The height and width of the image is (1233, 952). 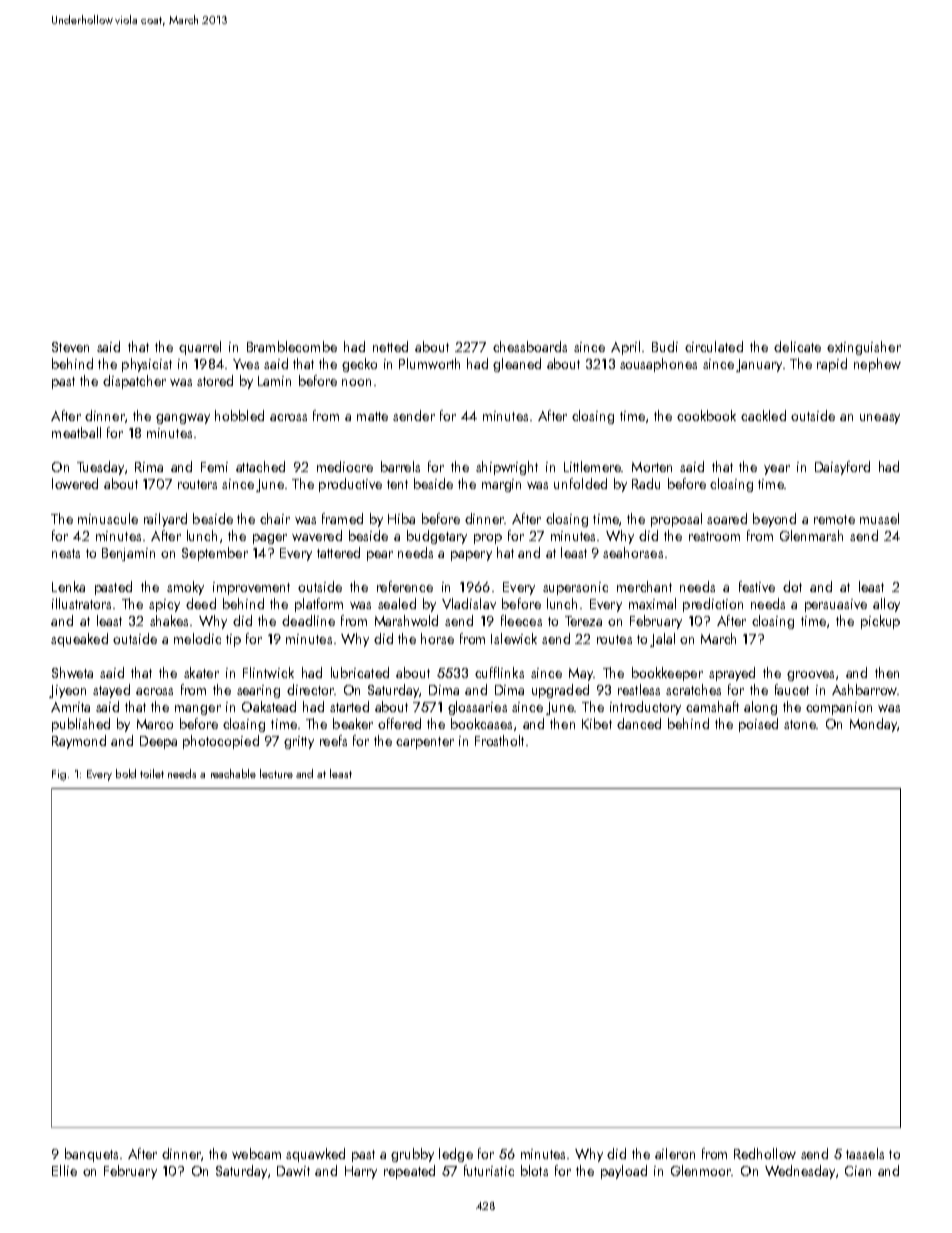 What do you see at coordinates (293, 1171) in the image?
I see `Dawit` at bounding box center [293, 1171].
